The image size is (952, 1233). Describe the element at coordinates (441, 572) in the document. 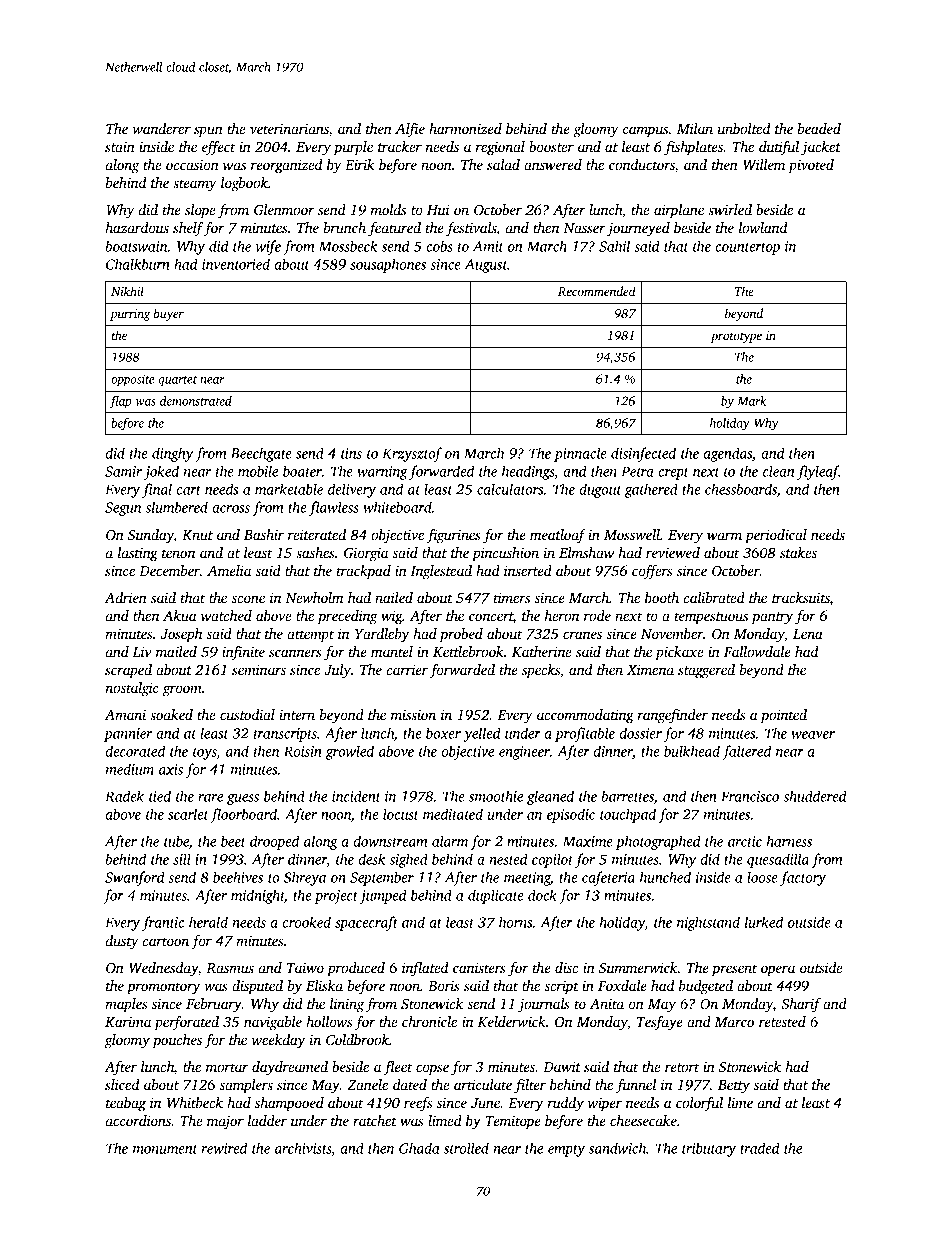

I see `Inglestead` at that location.
